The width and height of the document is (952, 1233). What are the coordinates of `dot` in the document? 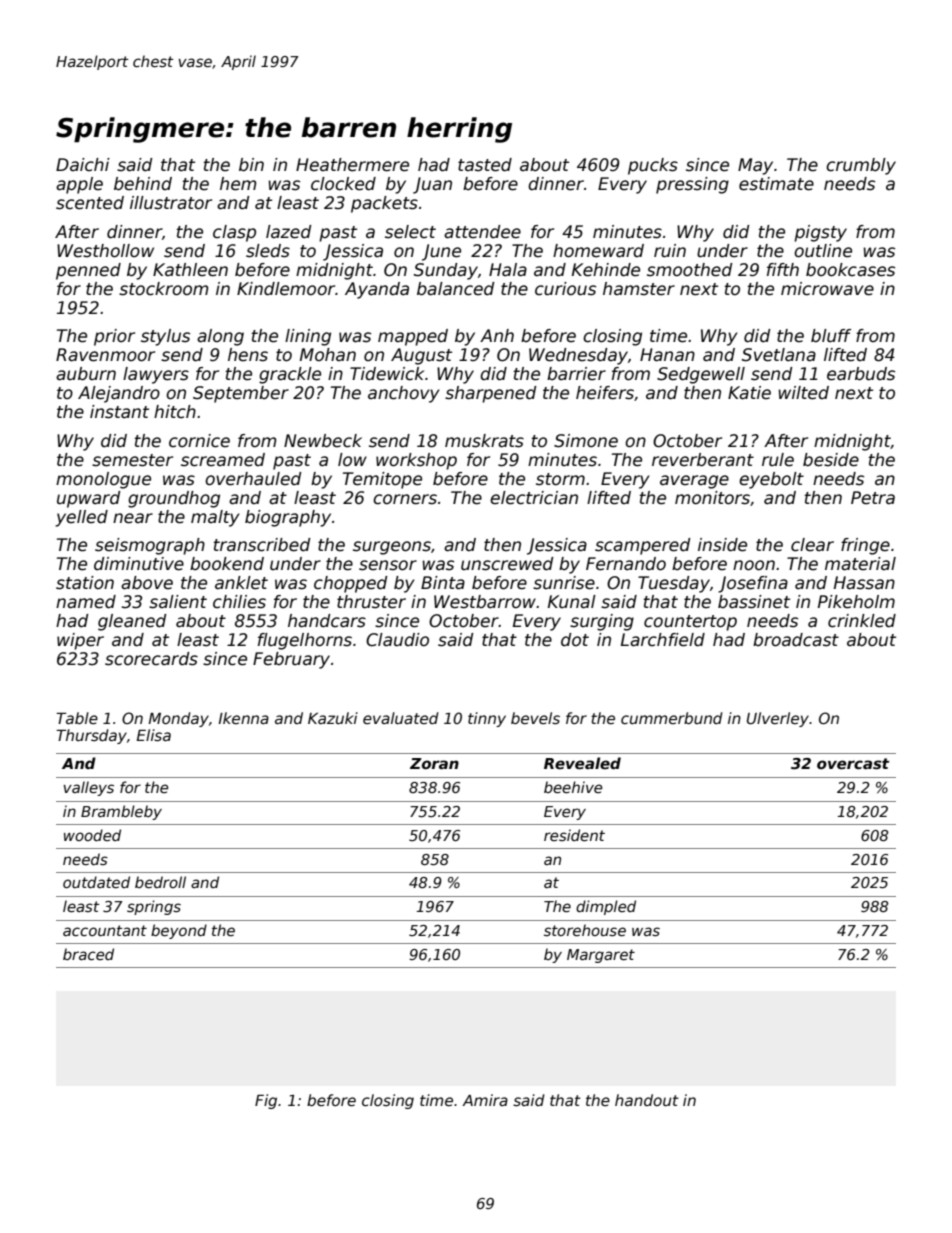 It's located at (575, 640).
